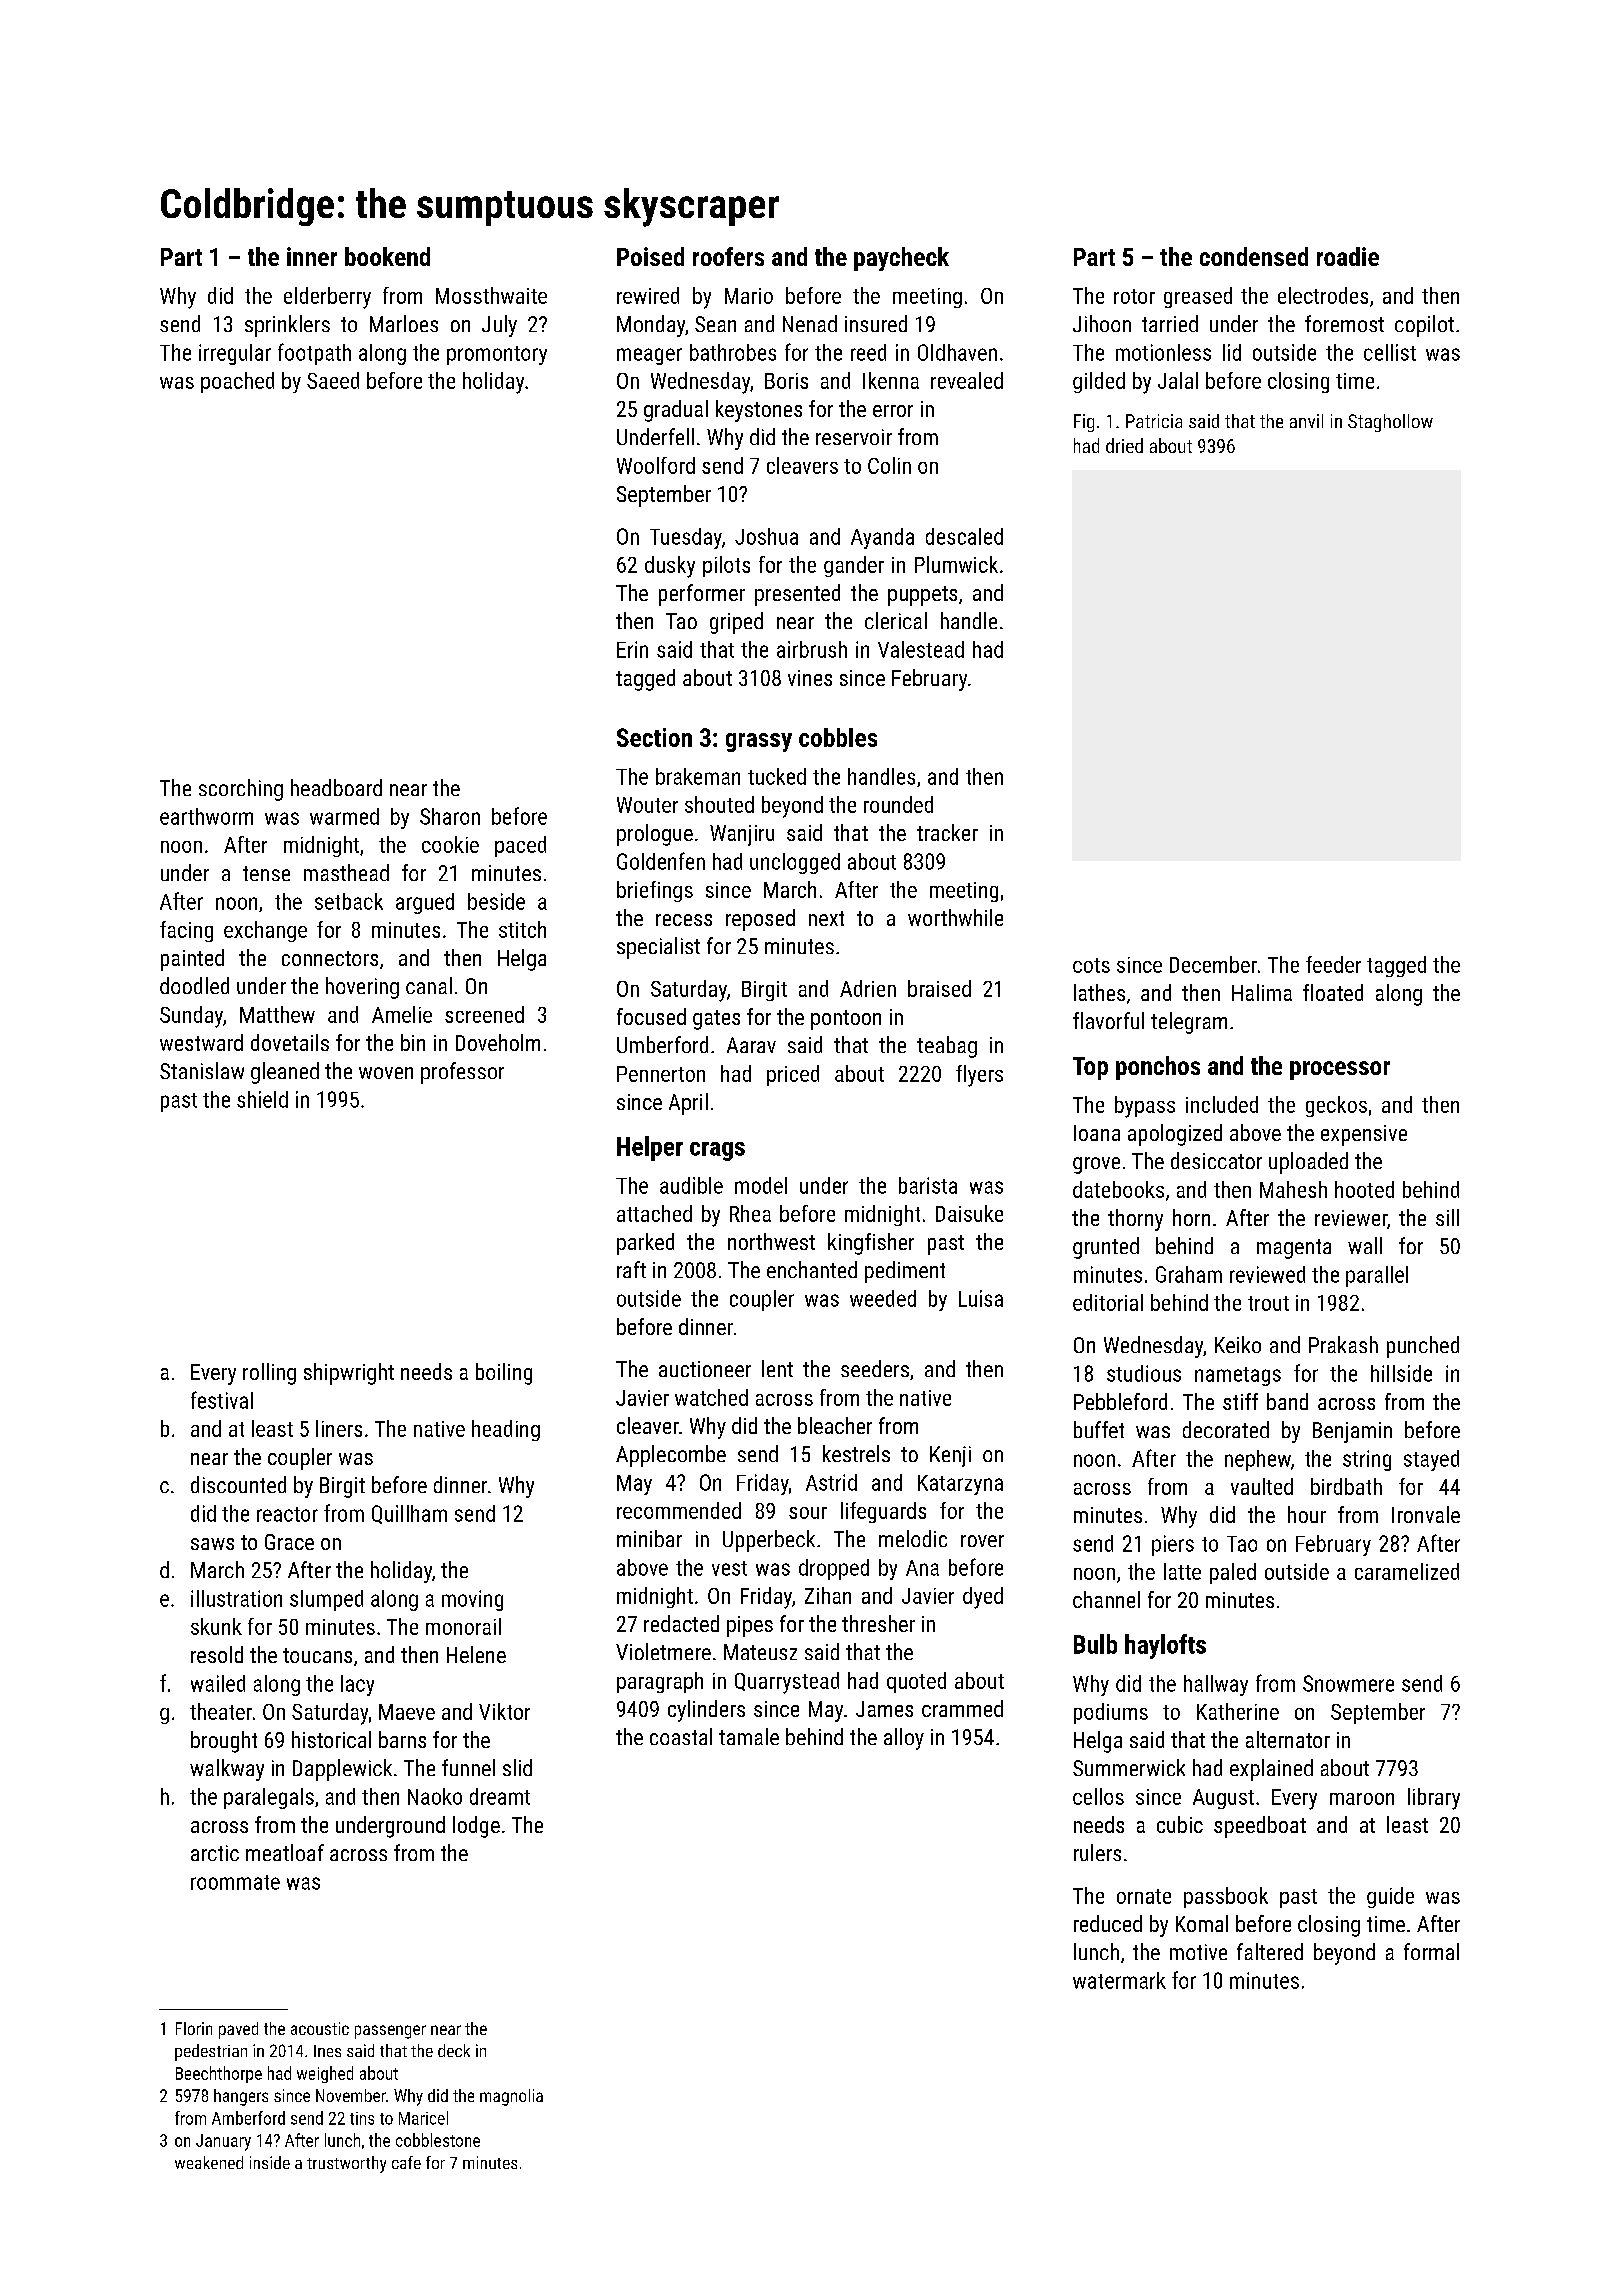 The height and width of the page is (2292, 1620). I want to click on hallway, so click(1216, 1685).
